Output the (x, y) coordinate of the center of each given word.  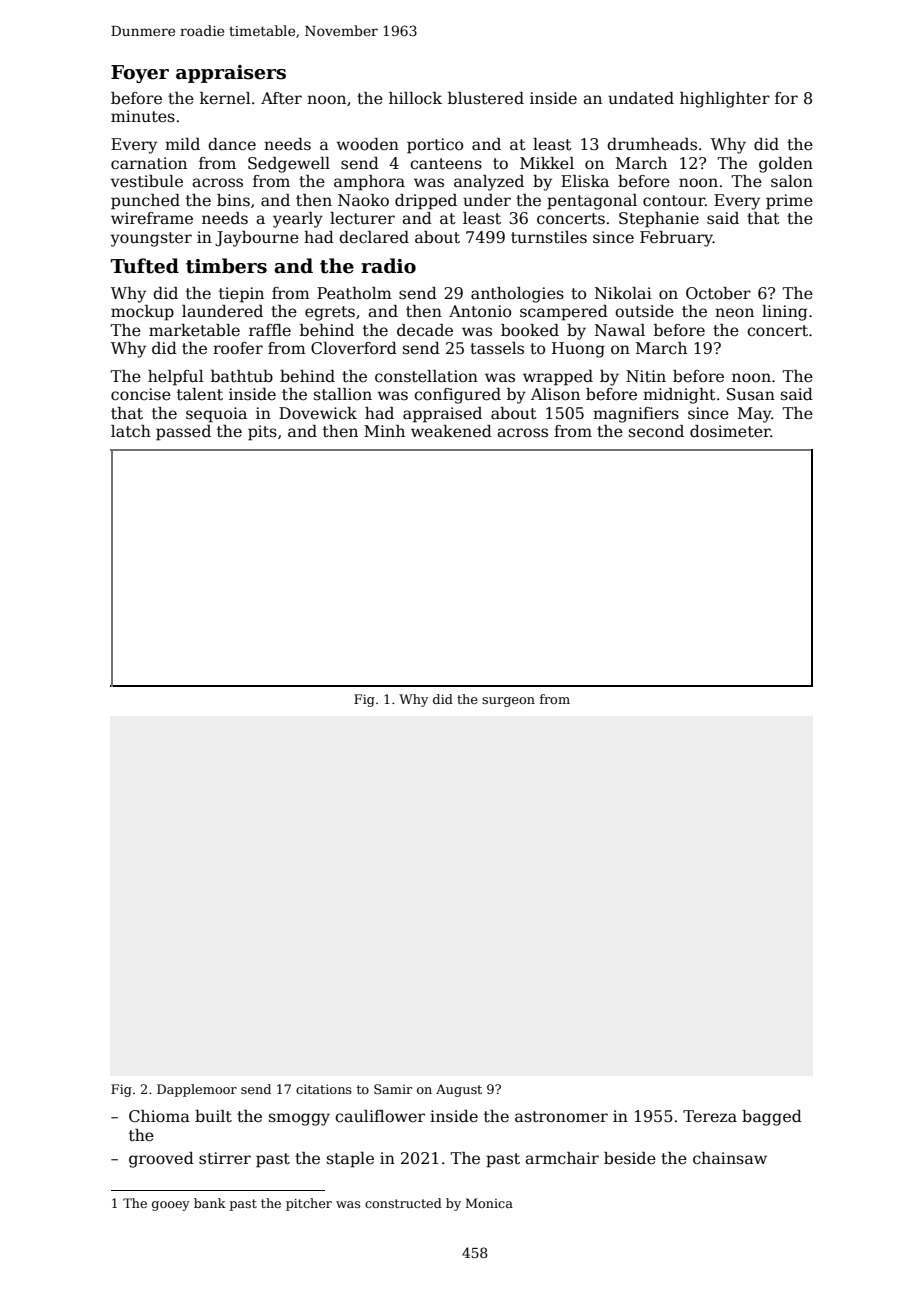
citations (324, 1089)
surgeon (508, 702)
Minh (384, 431)
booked (530, 330)
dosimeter (730, 431)
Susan (751, 394)
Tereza (710, 1116)
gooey (171, 1206)
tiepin (241, 295)
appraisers (231, 74)
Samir (393, 1089)
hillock (415, 98)
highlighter (725, 100)
